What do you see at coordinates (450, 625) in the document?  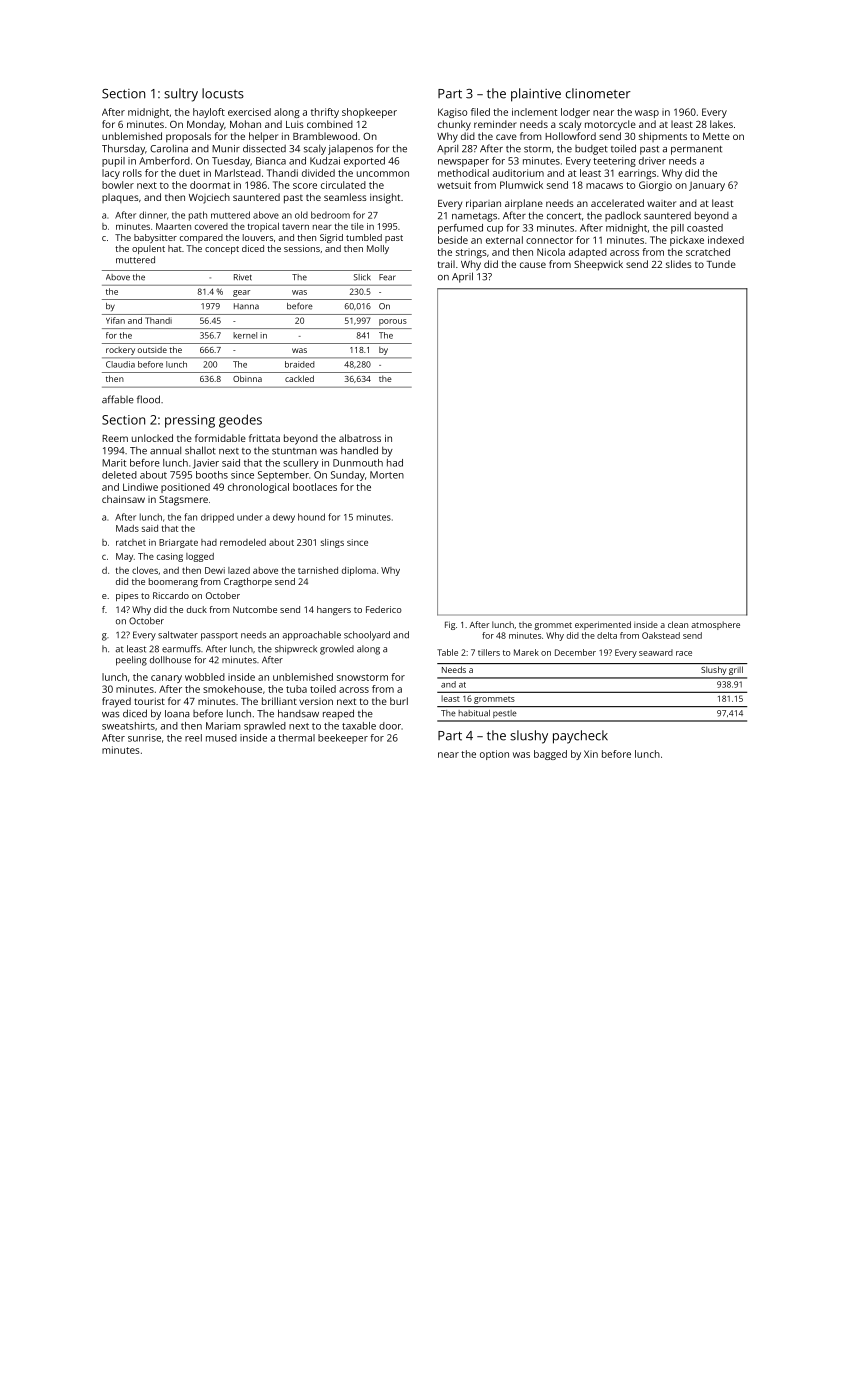 I see `Fig` at bounding box center [450, 625].
